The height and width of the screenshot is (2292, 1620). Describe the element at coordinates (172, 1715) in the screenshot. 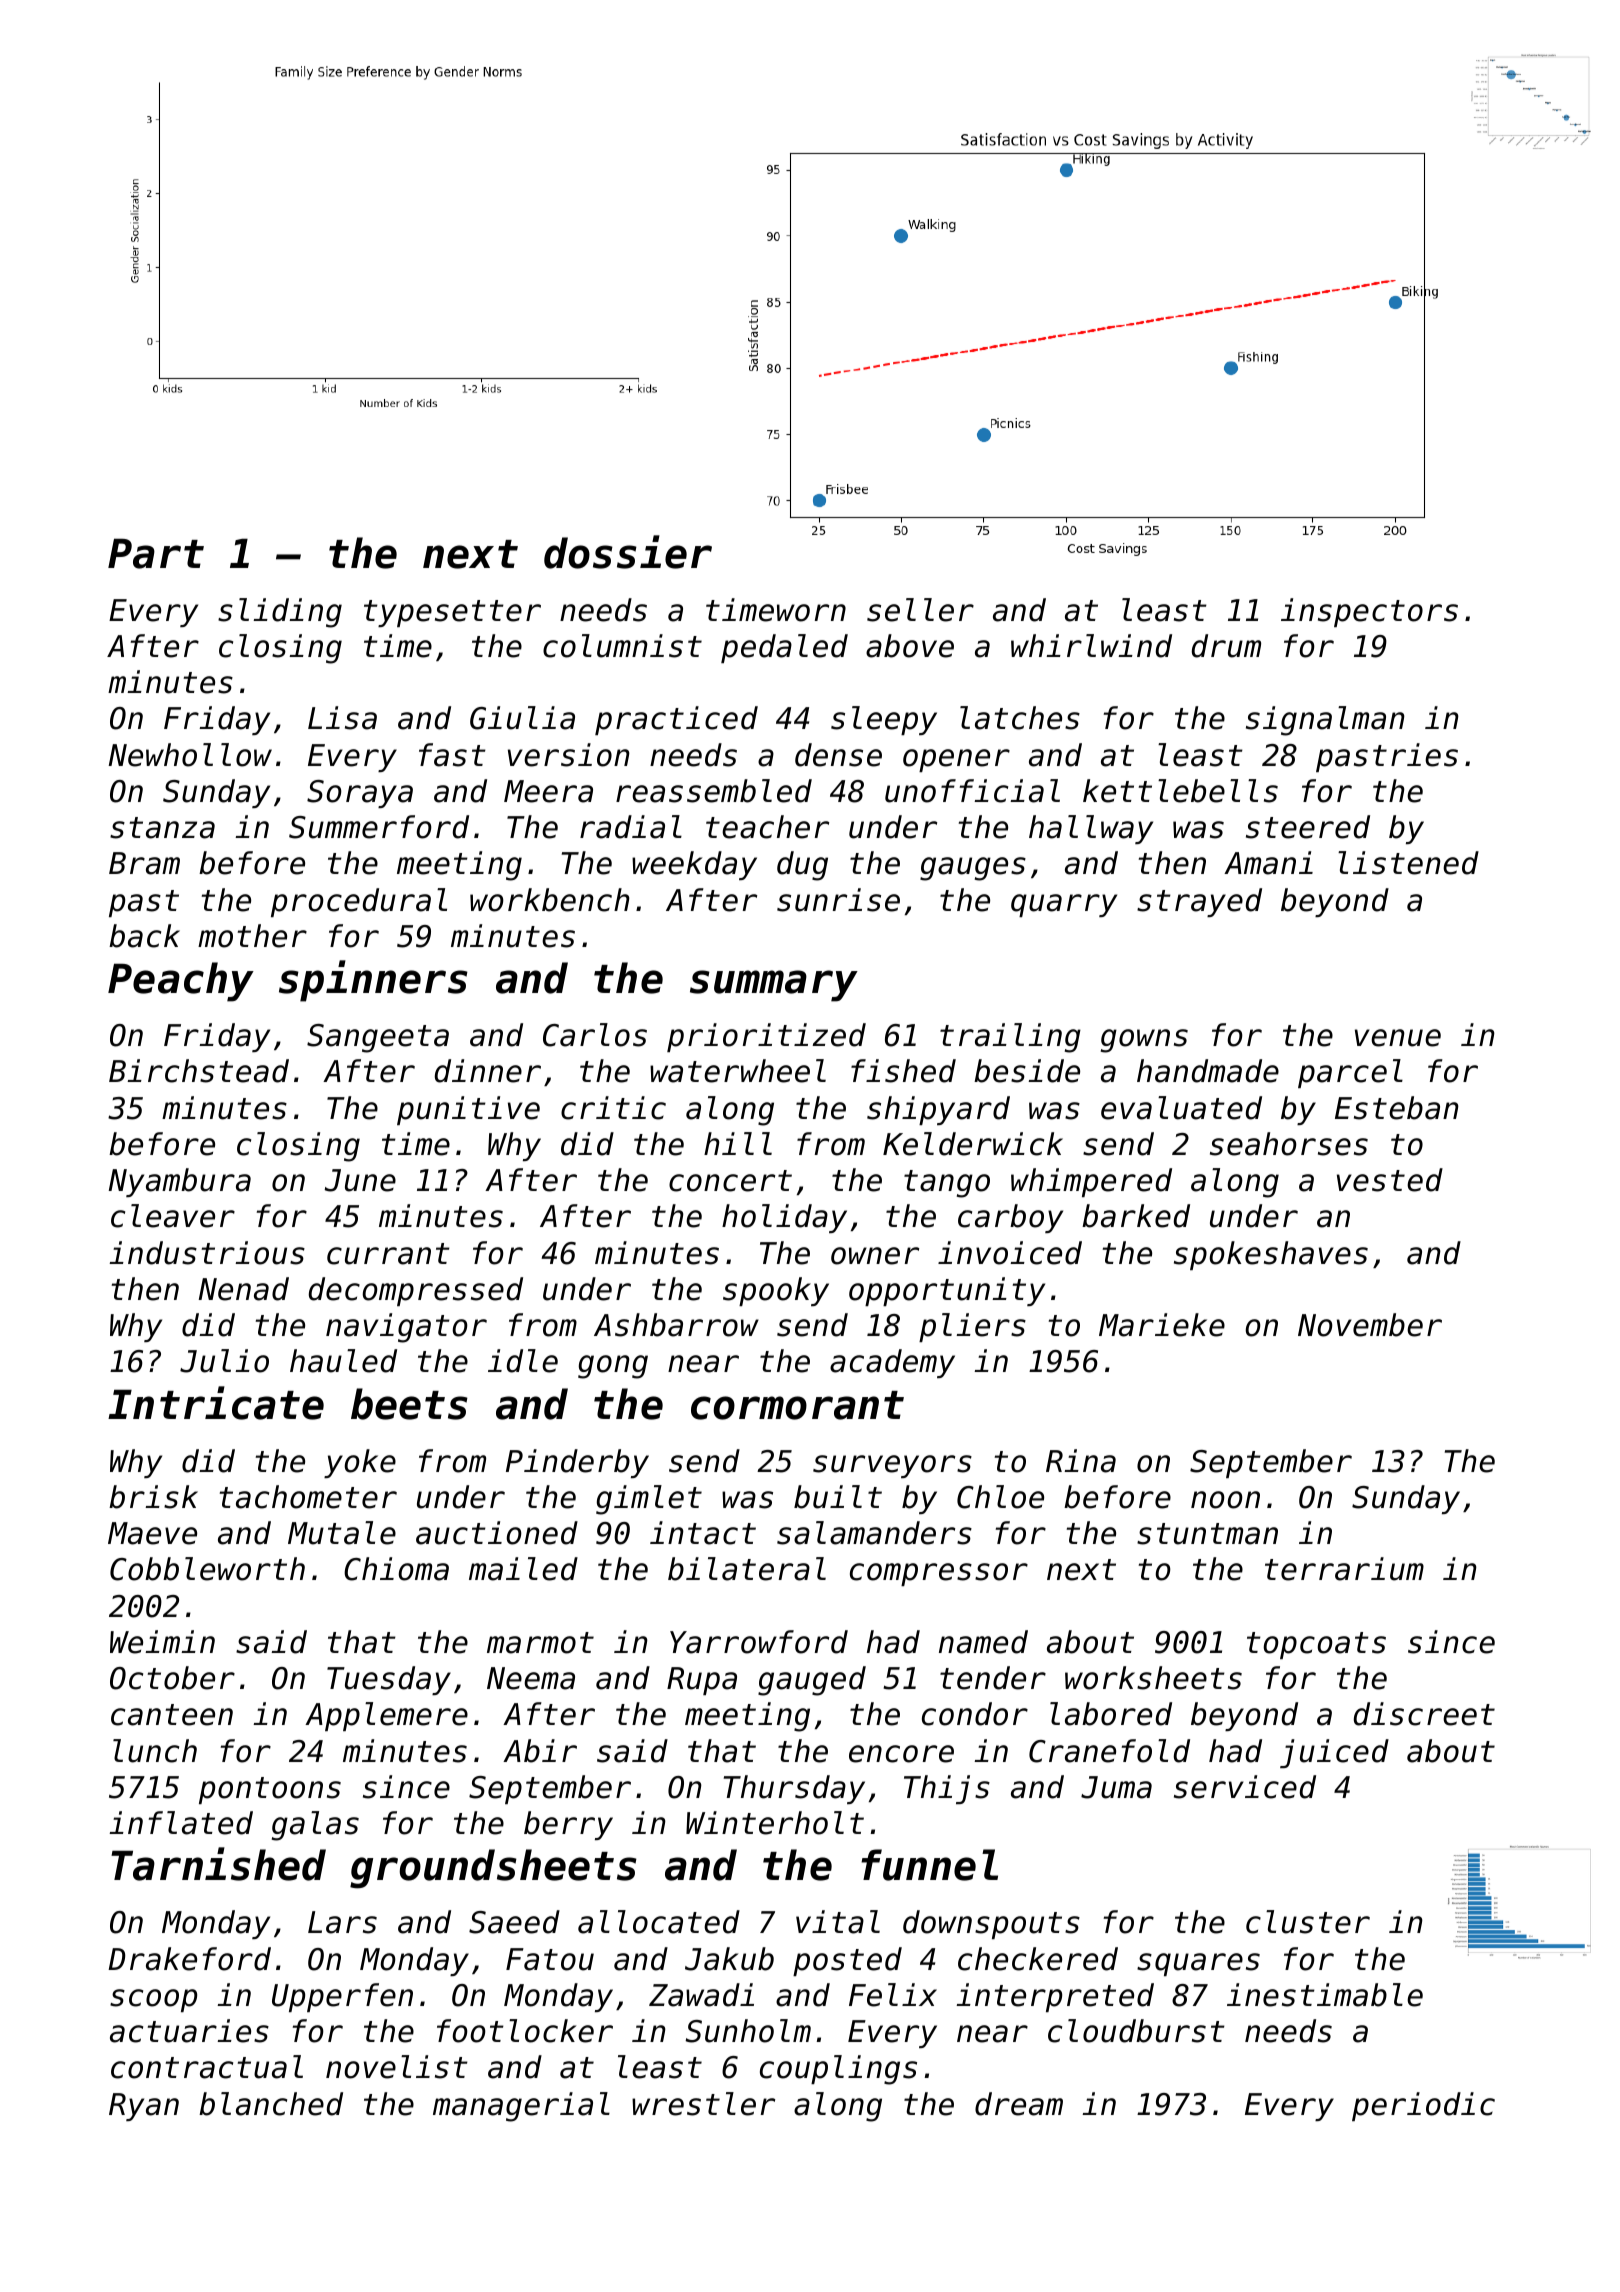

I see `canteen` at that location.
